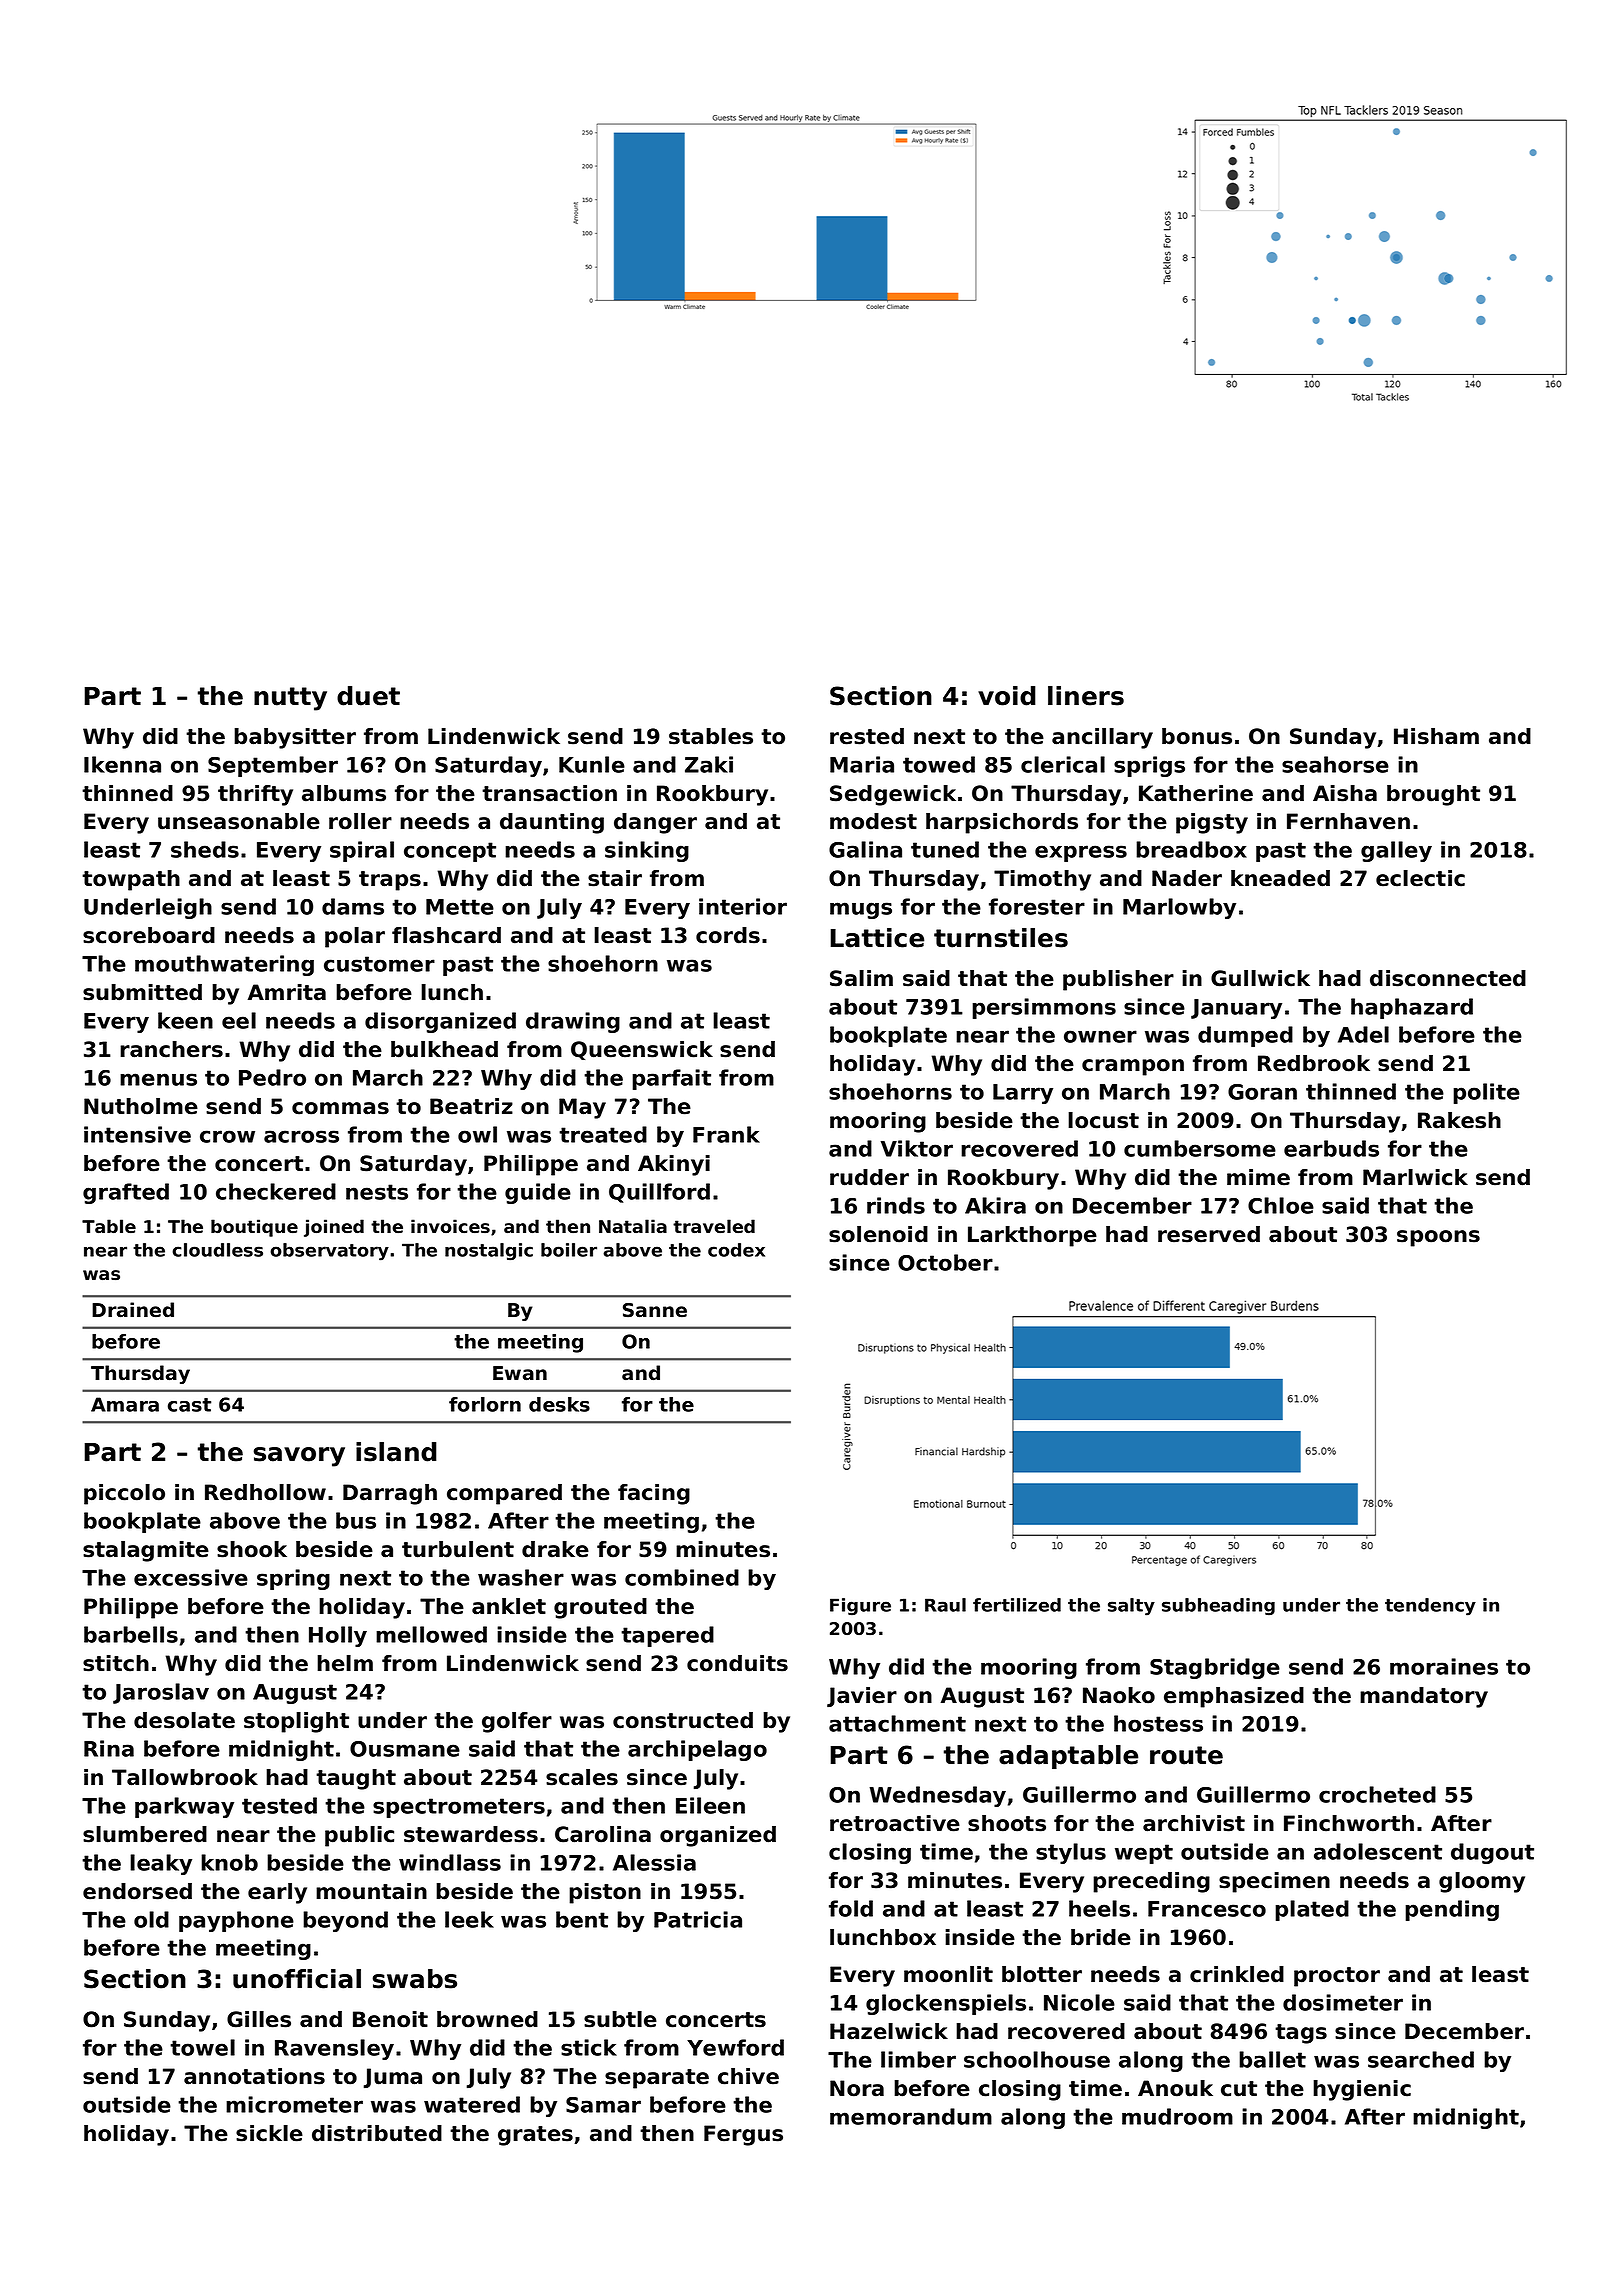 Image resolution: width=1620 pixels, height=2292 pixels. I want to click on Frank, so click(726, 1134).
